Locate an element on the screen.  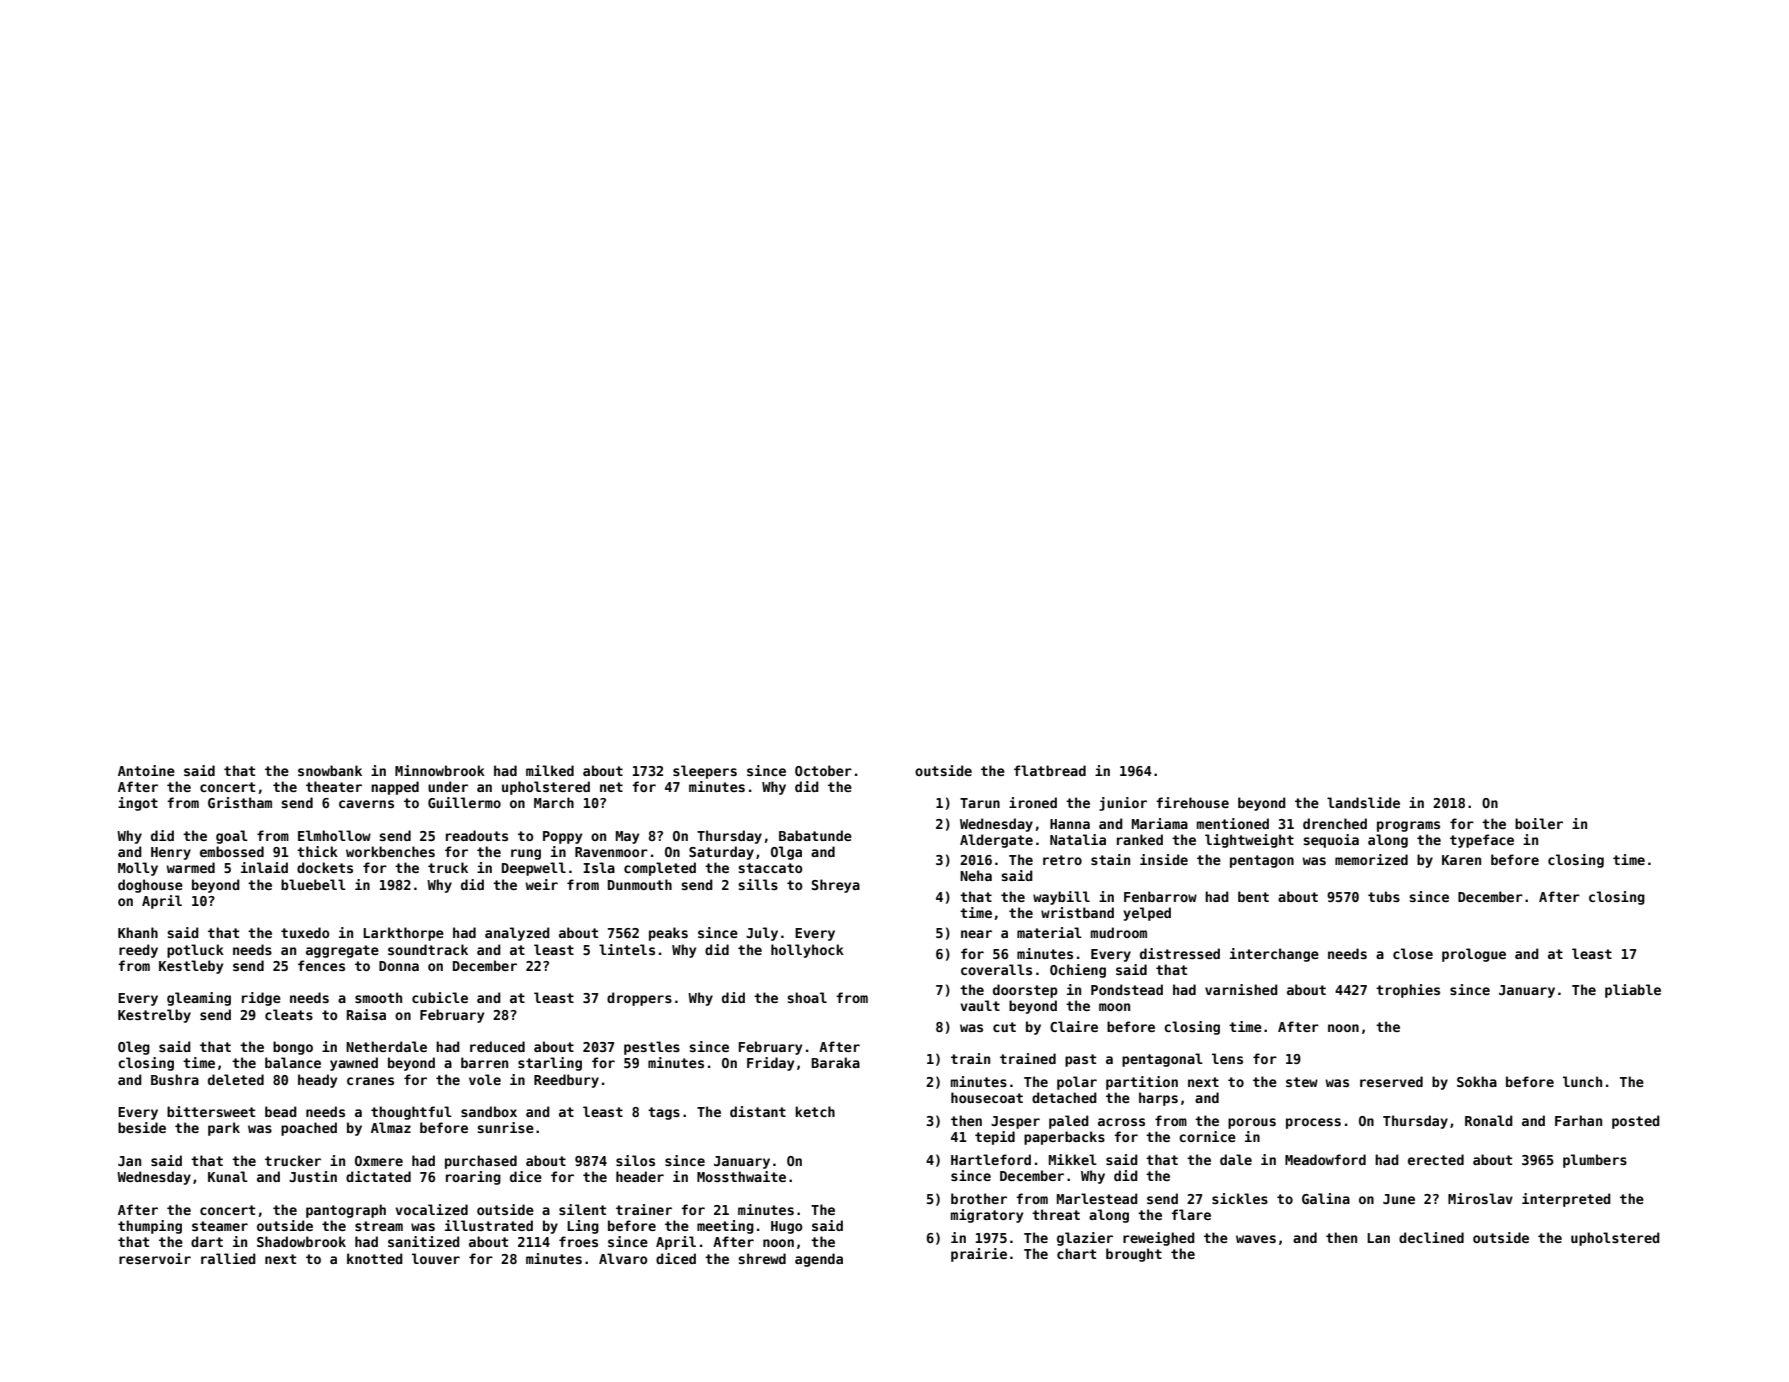
flatbread is located at coordinates (1050, 770).
